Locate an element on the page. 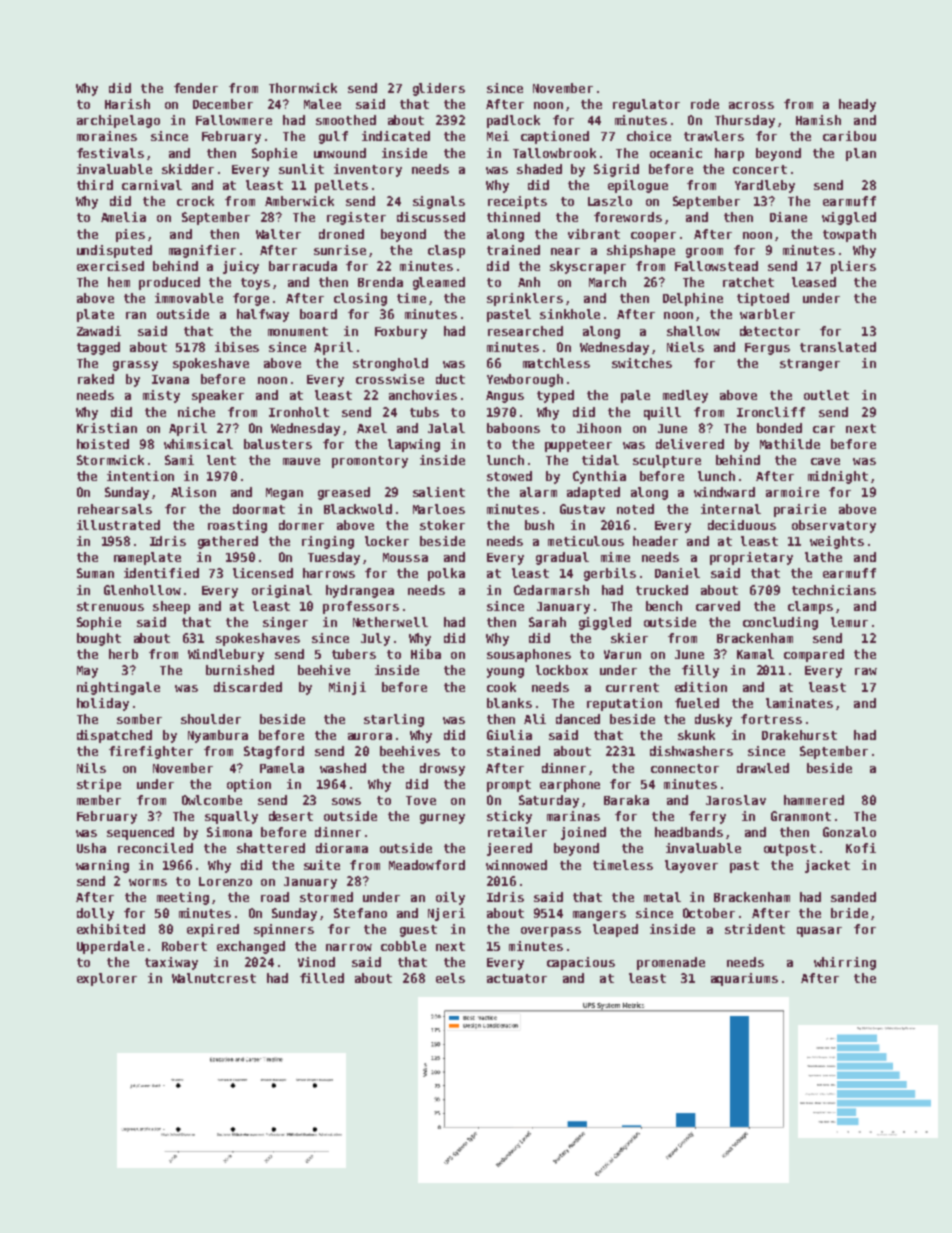 This image has width=952, height=1233. jacket is located at coordinates (827, 866).
